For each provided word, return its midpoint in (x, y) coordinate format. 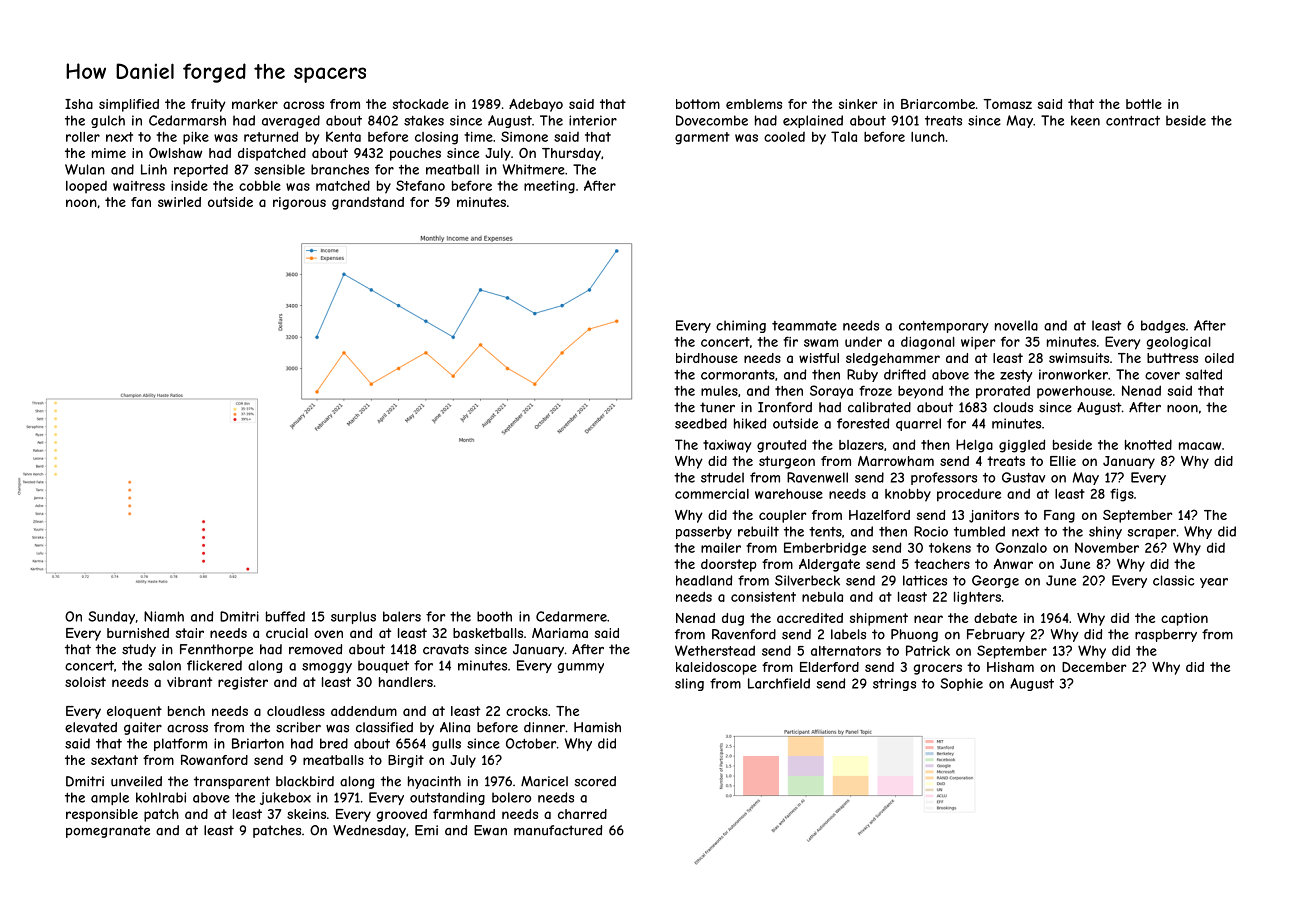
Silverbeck (807, 580)
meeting (549, 187)
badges (1163, 326)
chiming (741, 326)
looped (86, 187)
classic (1174, 580)
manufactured (558, 830)
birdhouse (707, 358)
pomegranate (108, 831)
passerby (704, 532)
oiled (1219, 358)
